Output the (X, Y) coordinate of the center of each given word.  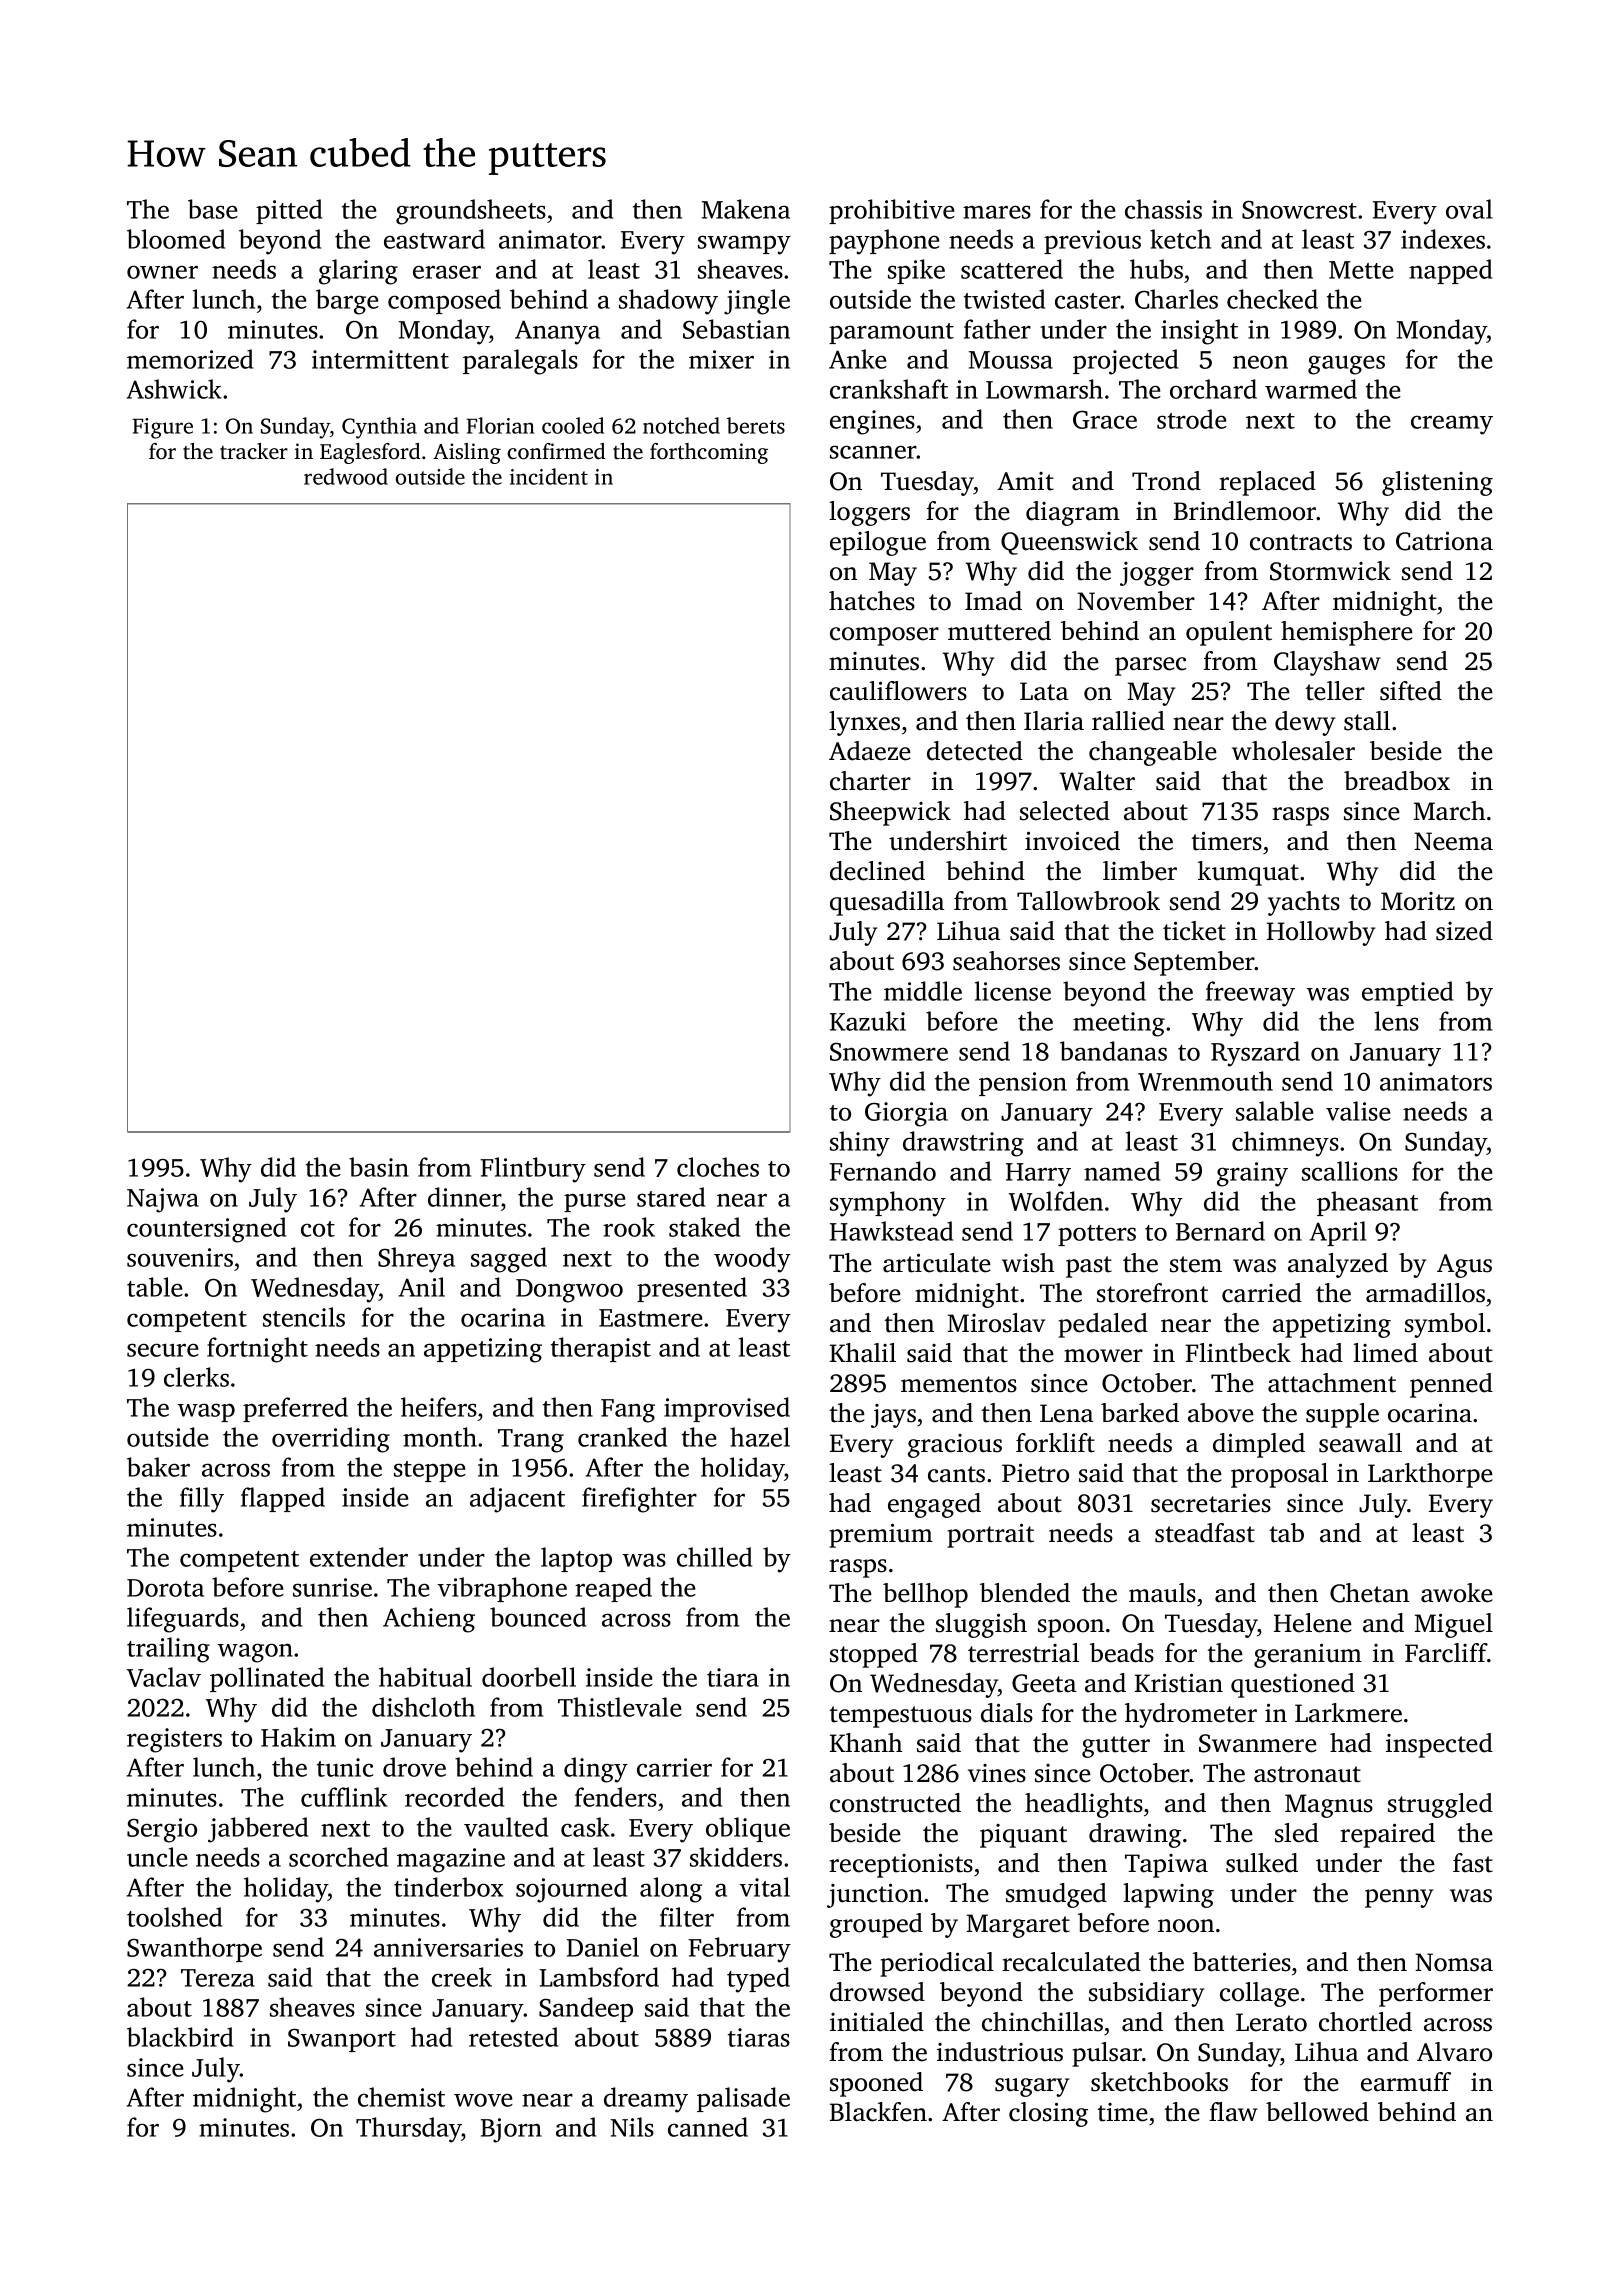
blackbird (180, 2037)
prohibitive (892, 211)
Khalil (863, 1353)
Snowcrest (1299, 209)
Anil (422, 1287)
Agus (1464, 1266)
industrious (1000, 2052)
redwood (346, 476)
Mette (1361, 270)
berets (756, 425)
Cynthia (379, 428)
